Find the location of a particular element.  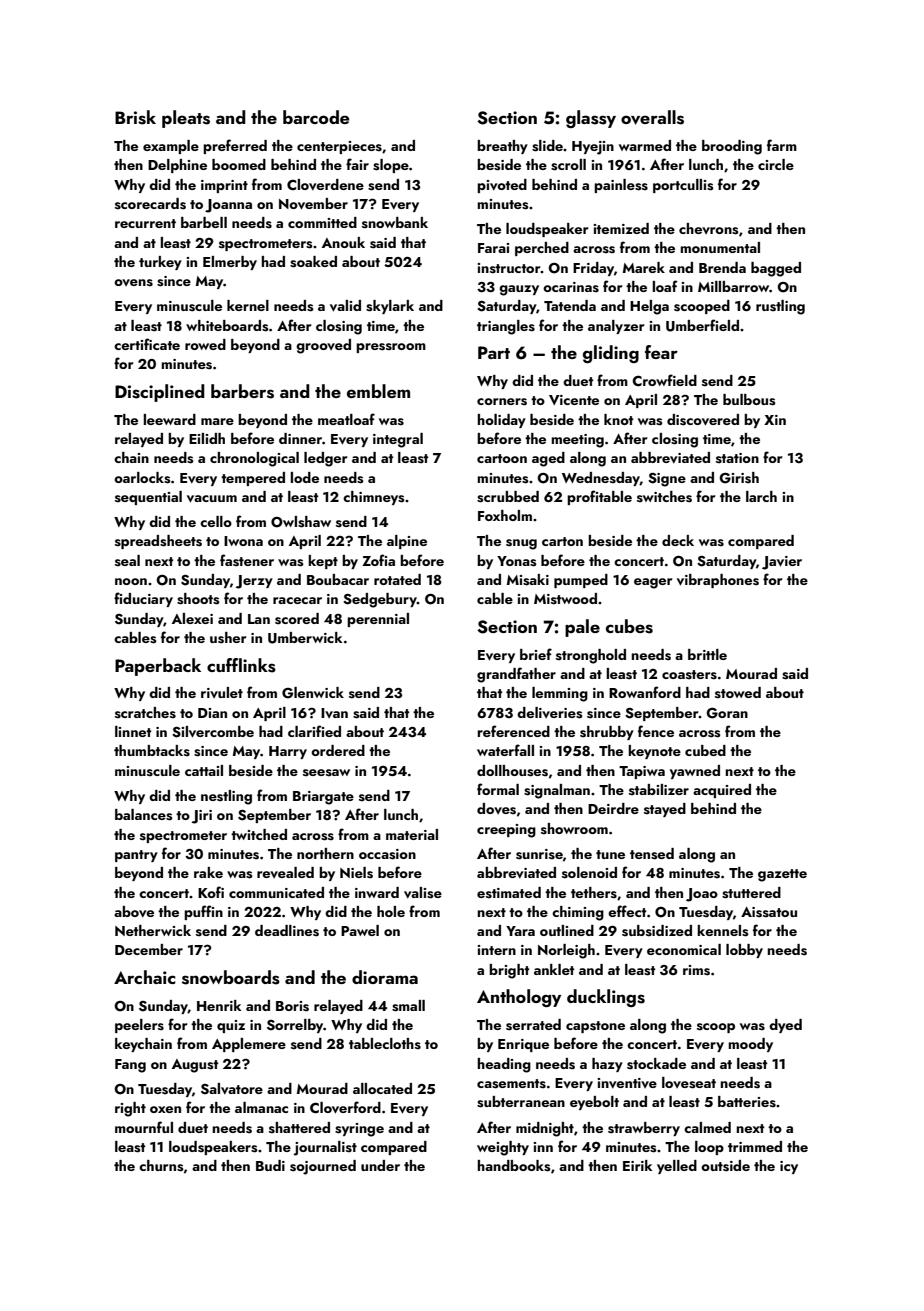

capstone is located at coordinates (595, 1027).
